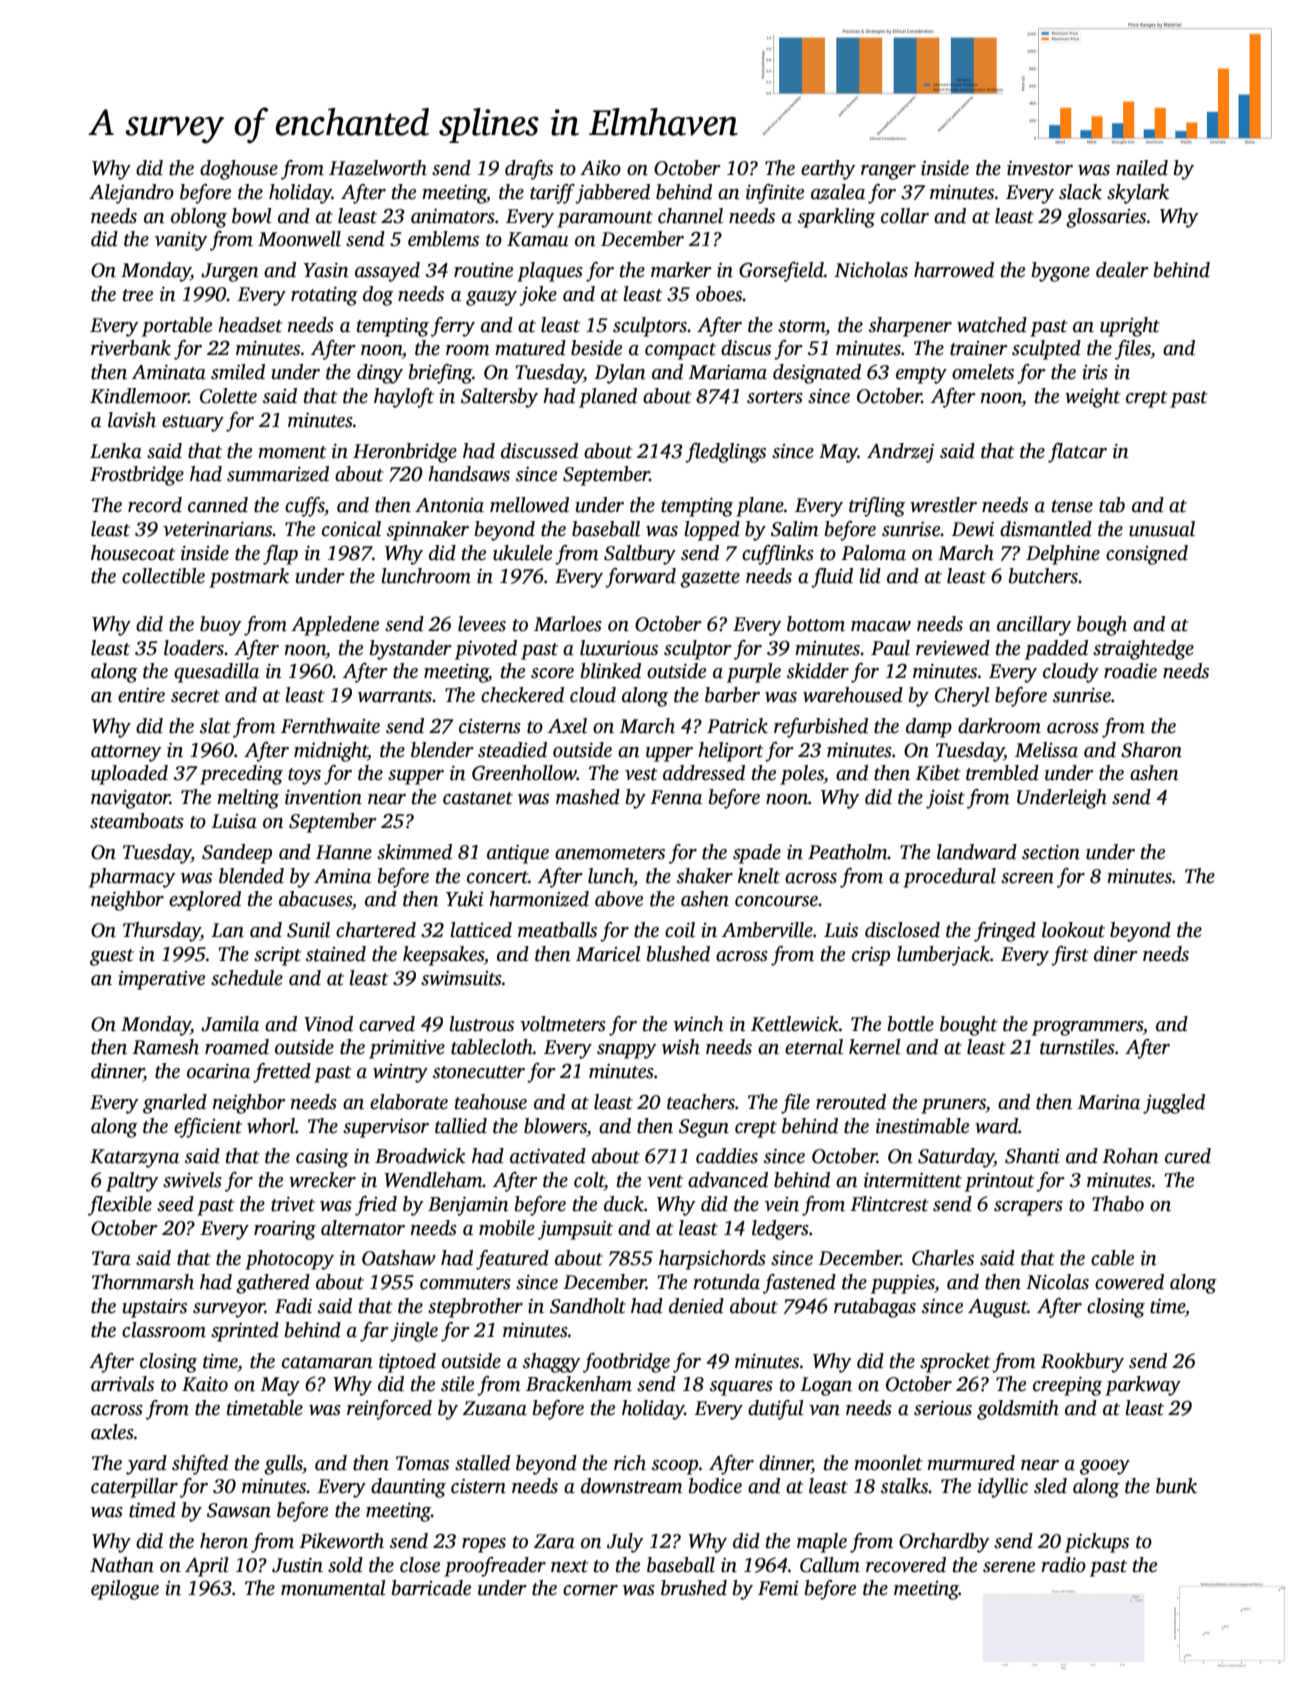 This image has width=1307, height=1691. What do you see at coordinates (778, 555) in the image?
I see `cufflinks` at bounding box center [778, 555].
